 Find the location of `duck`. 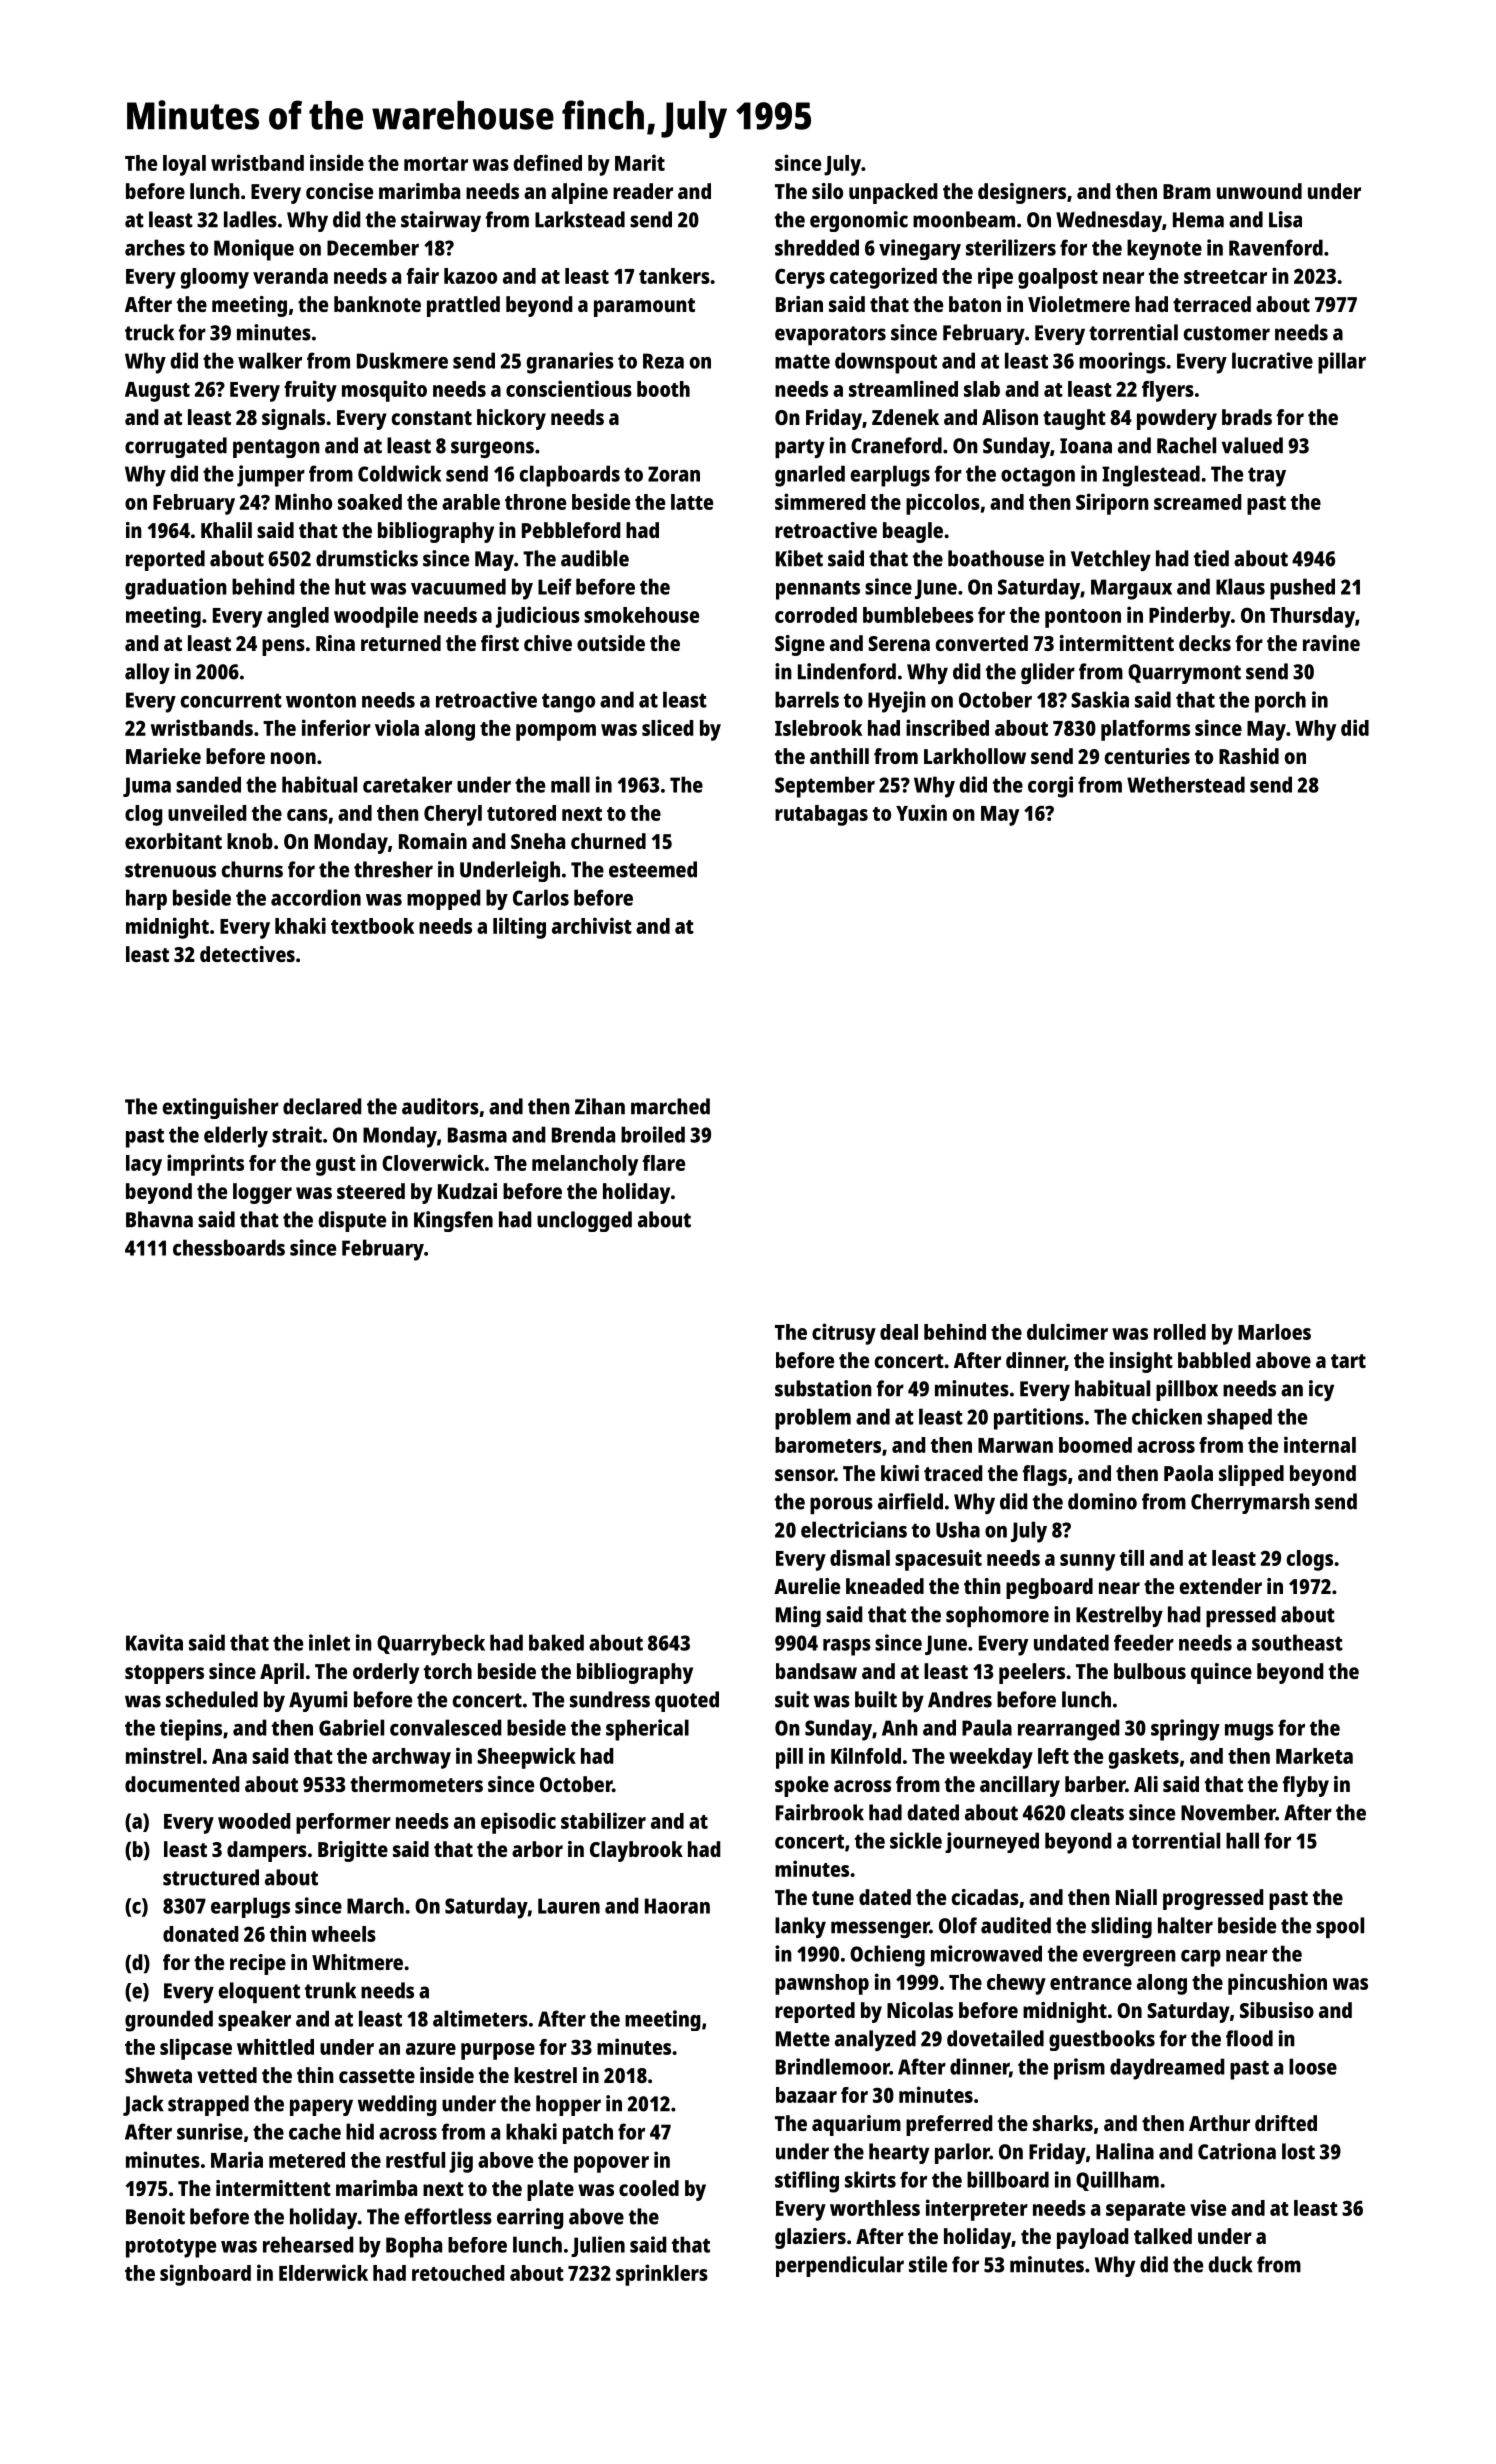

duck is located at coordinates (1230, 2264).
